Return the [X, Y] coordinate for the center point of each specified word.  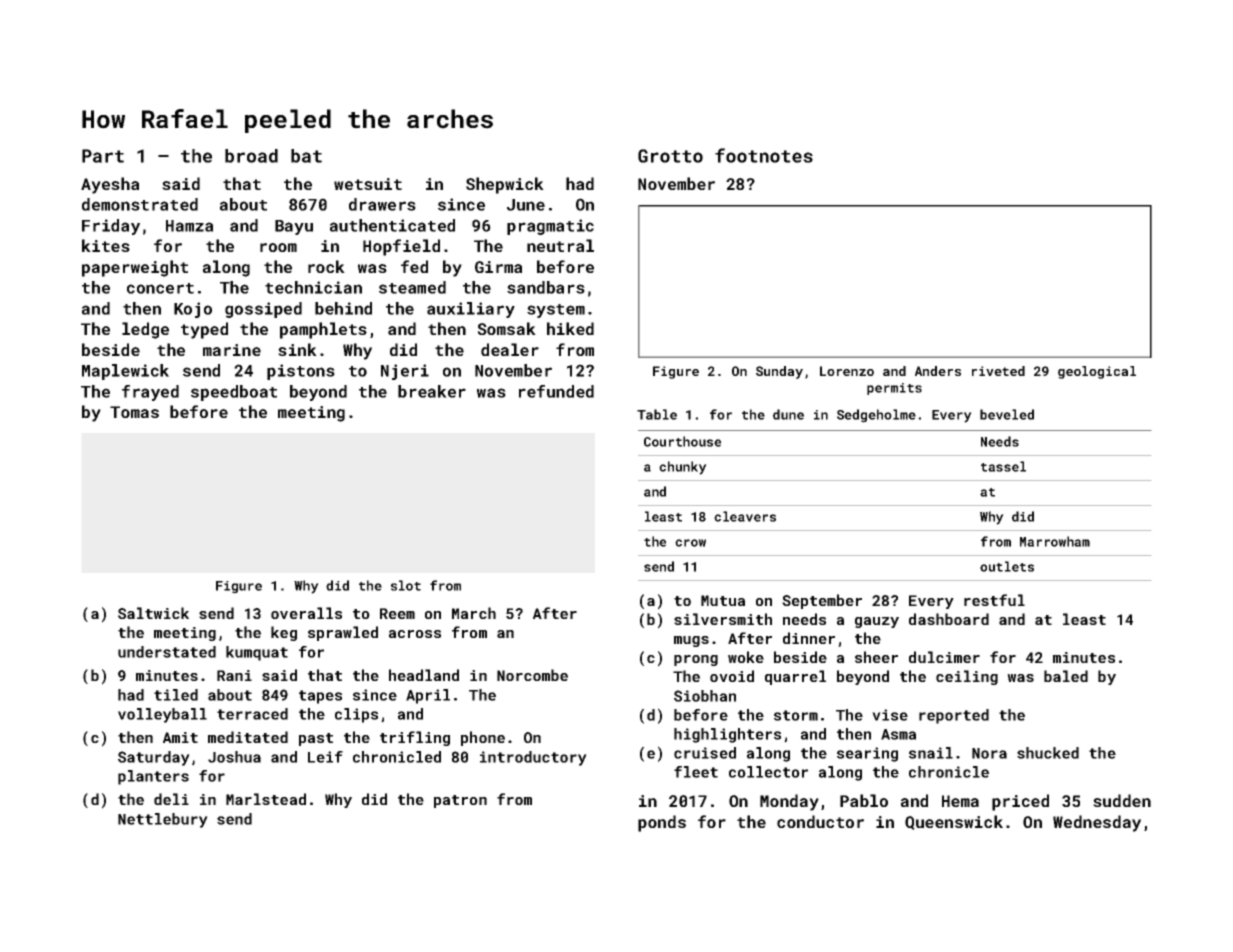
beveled [1007, 414]
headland [424, 675]
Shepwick [505, 185]
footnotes [764, 155]
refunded [556, 391]
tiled [176, 695]
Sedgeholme [876, 416]
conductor [820, 821]
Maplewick [125, 372]
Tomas [134, 412]
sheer [876, 657]
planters [153, 777]
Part [103, 156]
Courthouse [682, 441]
